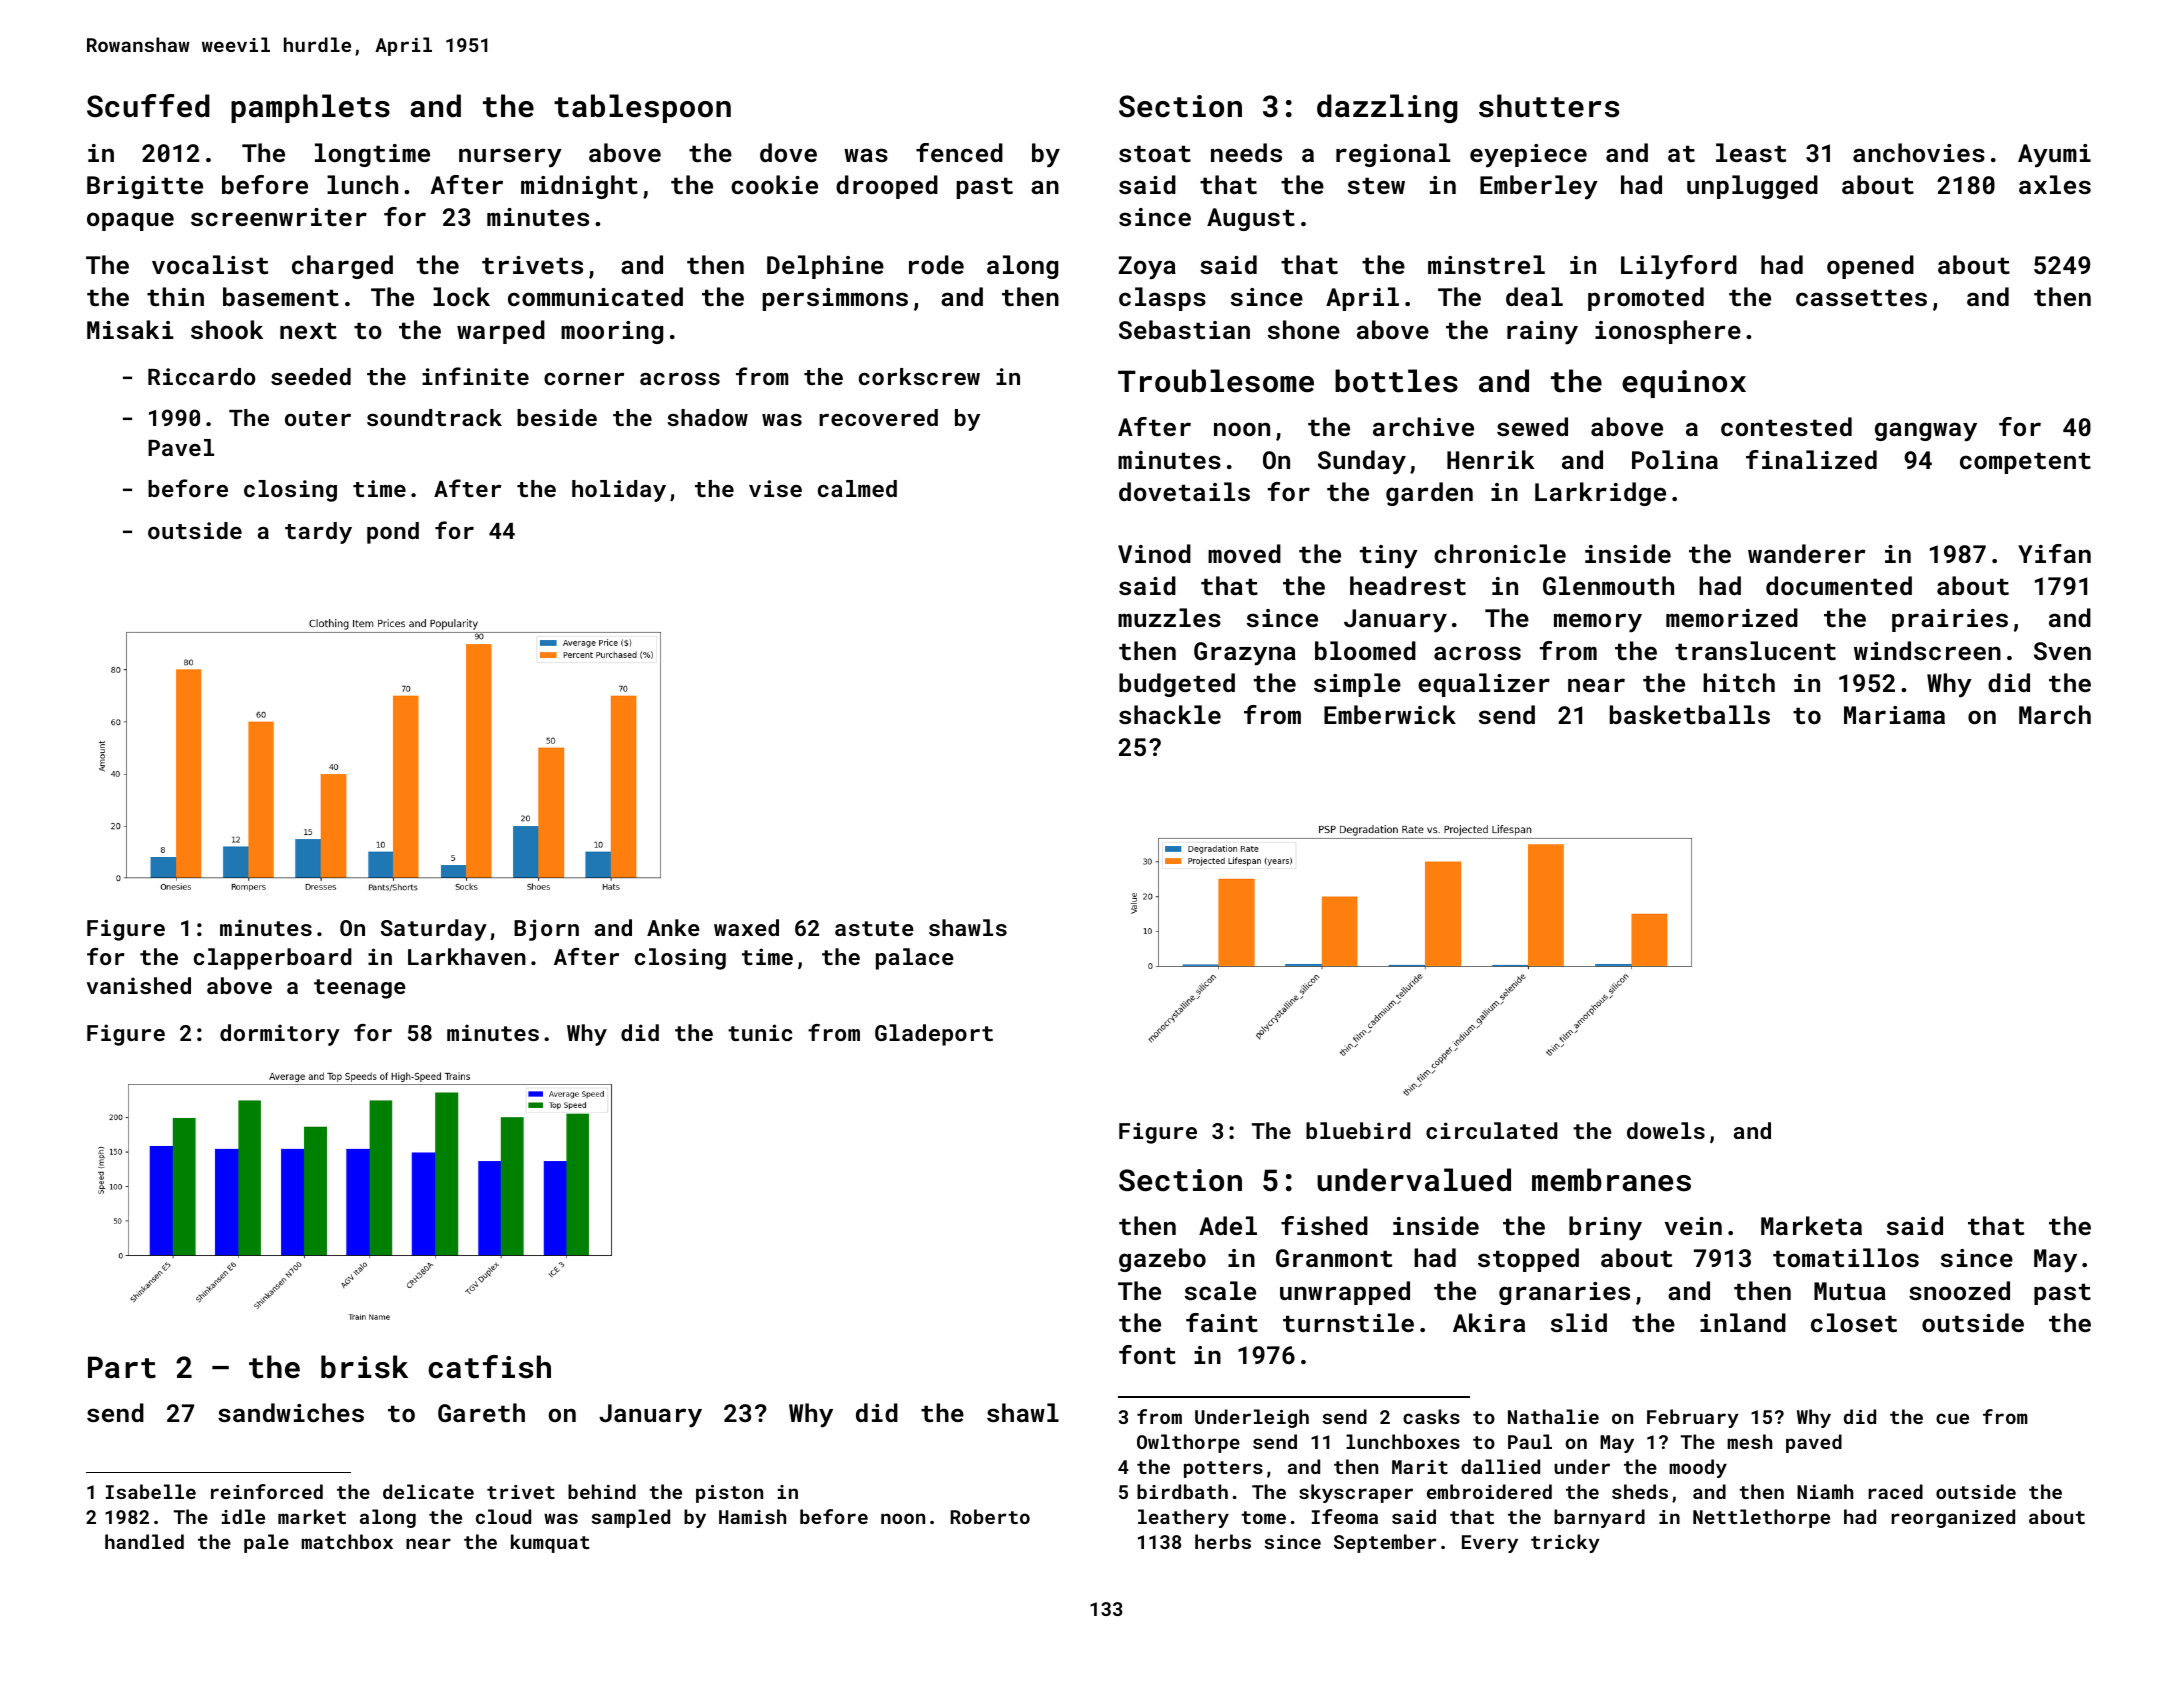  What do you see at coordinates (1387, 108) in the page?
I see `dazzling` at bounding box center [1387, 108].
